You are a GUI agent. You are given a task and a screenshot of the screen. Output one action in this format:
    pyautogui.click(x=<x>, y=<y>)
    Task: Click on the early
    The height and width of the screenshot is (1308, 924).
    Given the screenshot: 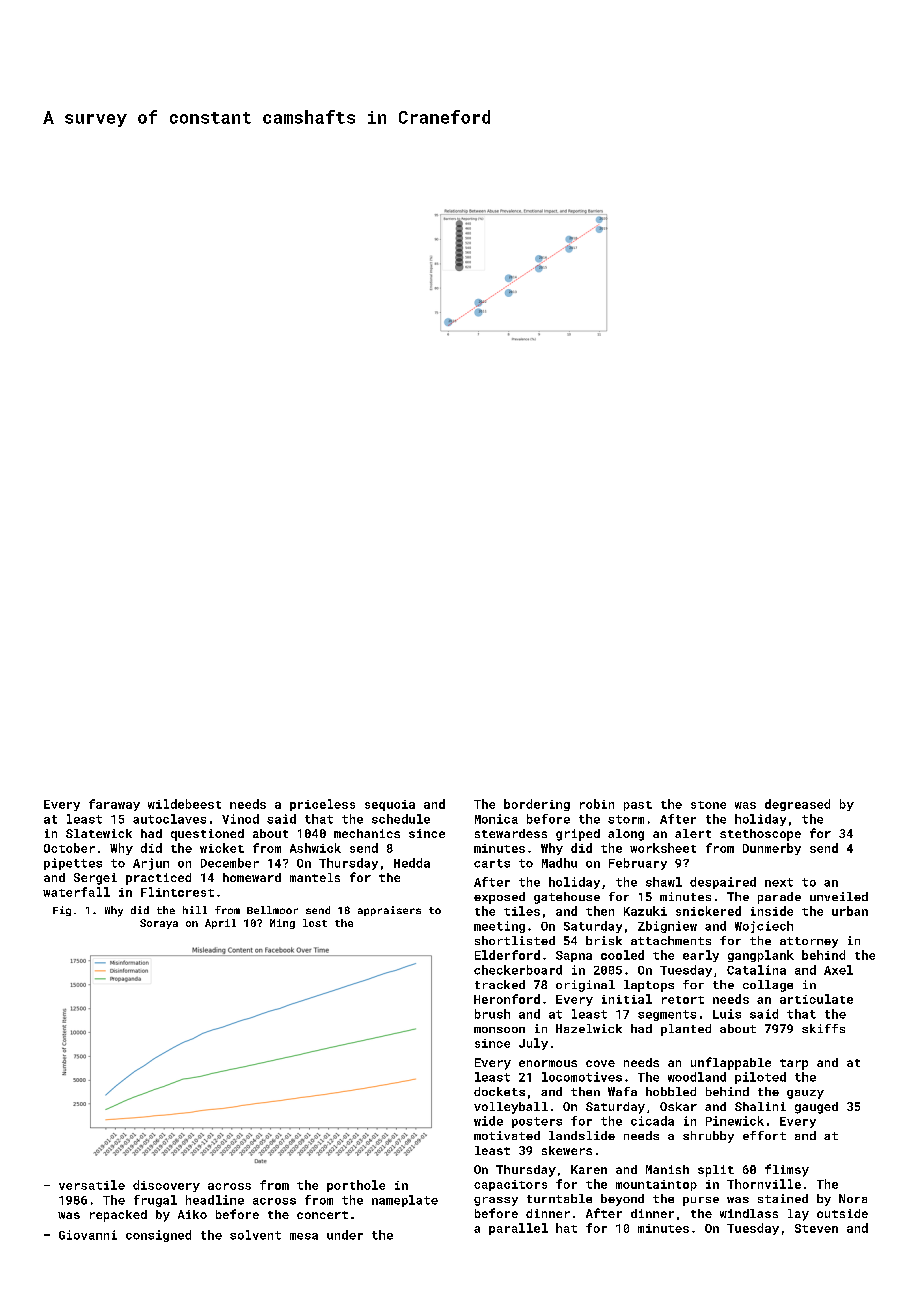 What is the action you would take?
    pyautogui.click(x=701, y=956)
